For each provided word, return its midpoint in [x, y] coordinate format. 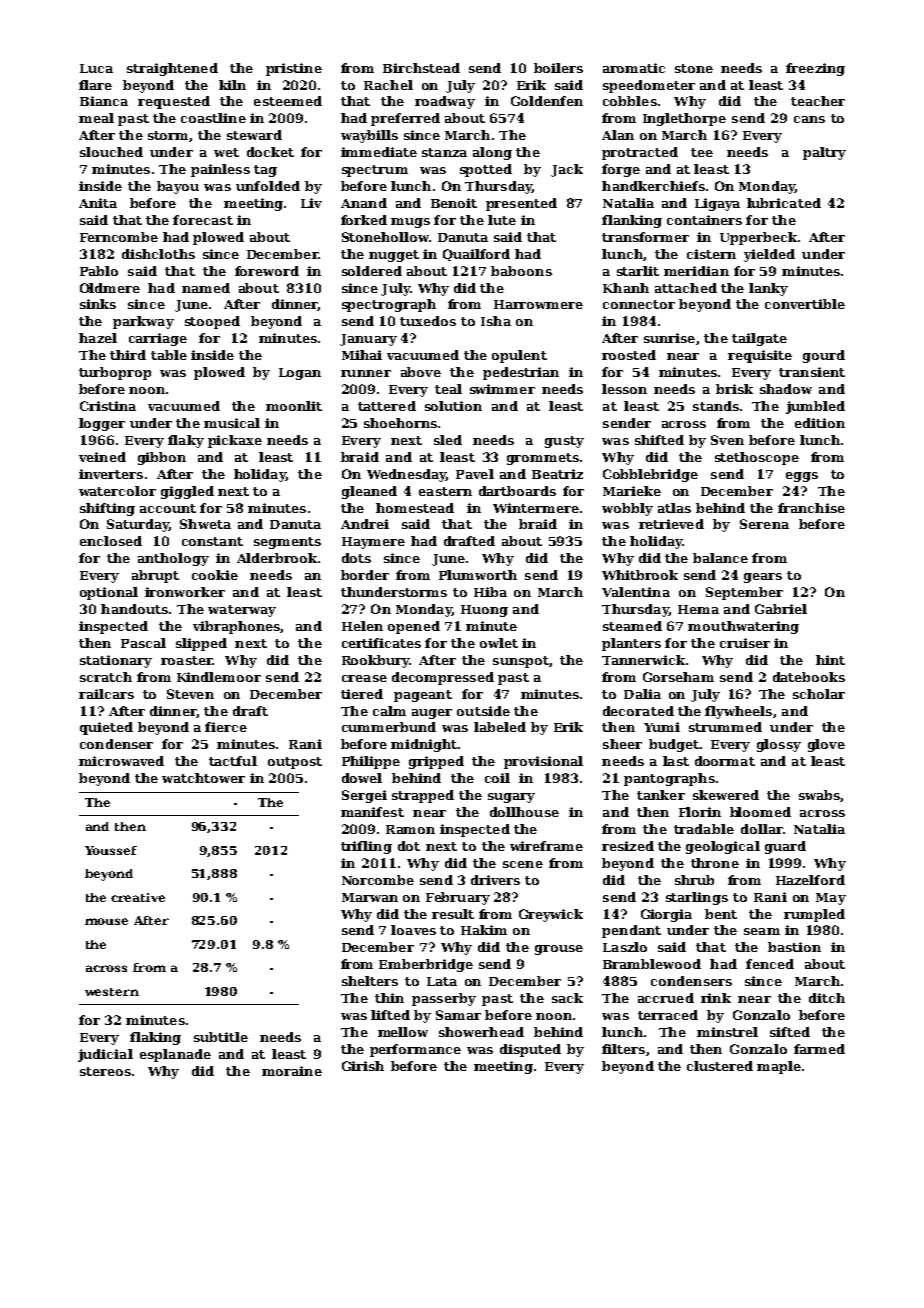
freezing [815, 69]
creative [138, 897]
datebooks [809, 677]
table [169, 355]
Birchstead [421, 68]
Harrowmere [538, 304]
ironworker [185, 592]
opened [414, 627]
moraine [292, 1071]
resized [628, 846]
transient [812, 372]
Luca [96, 68]
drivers [495, 880]
